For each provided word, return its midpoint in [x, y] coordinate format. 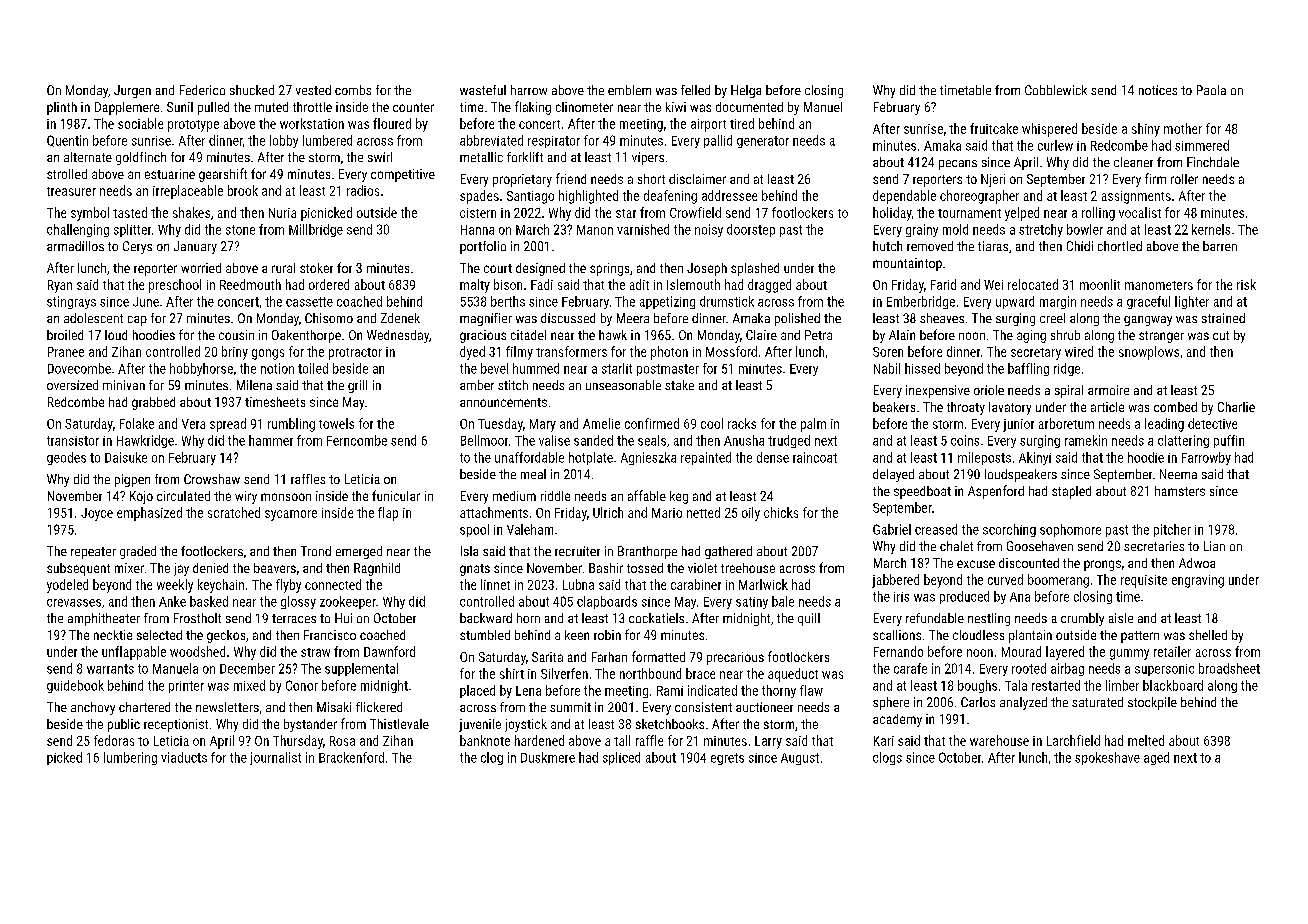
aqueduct [793, 675]
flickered [379, 707]
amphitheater [104, 619]
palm [813, 425]
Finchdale [1213, 162]
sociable [140, 123]
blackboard [1173, 685]
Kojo [141, 497]
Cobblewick [1056, 90]
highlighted [588, 197]
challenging [78, 230]
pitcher [1172, 530]
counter [413, 107]
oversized [72, 385]
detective [1212, 423]
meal [533, 474]
